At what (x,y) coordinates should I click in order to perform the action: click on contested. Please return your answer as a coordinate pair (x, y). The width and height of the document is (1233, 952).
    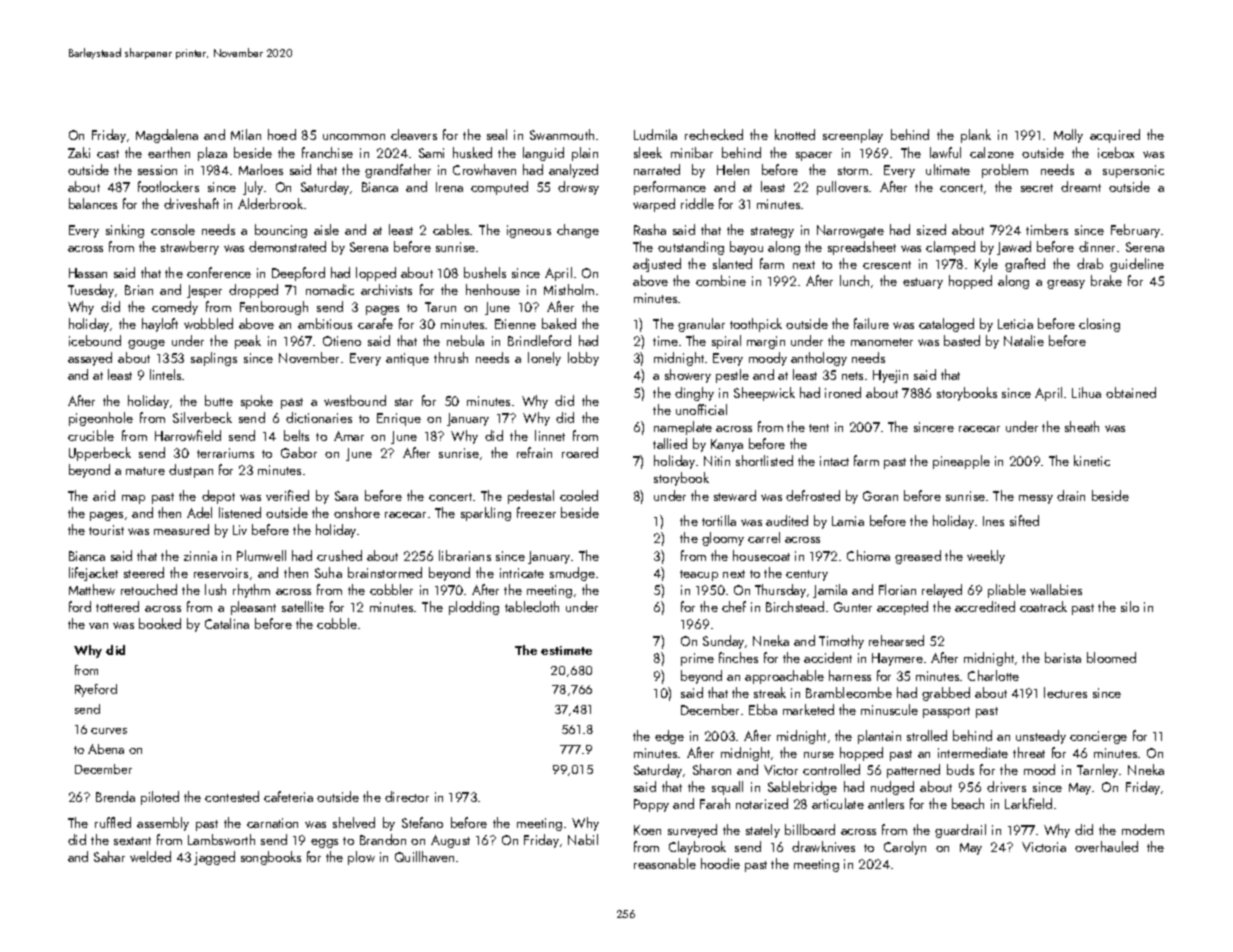
    Looking at the image, I should click on (232, 796).
